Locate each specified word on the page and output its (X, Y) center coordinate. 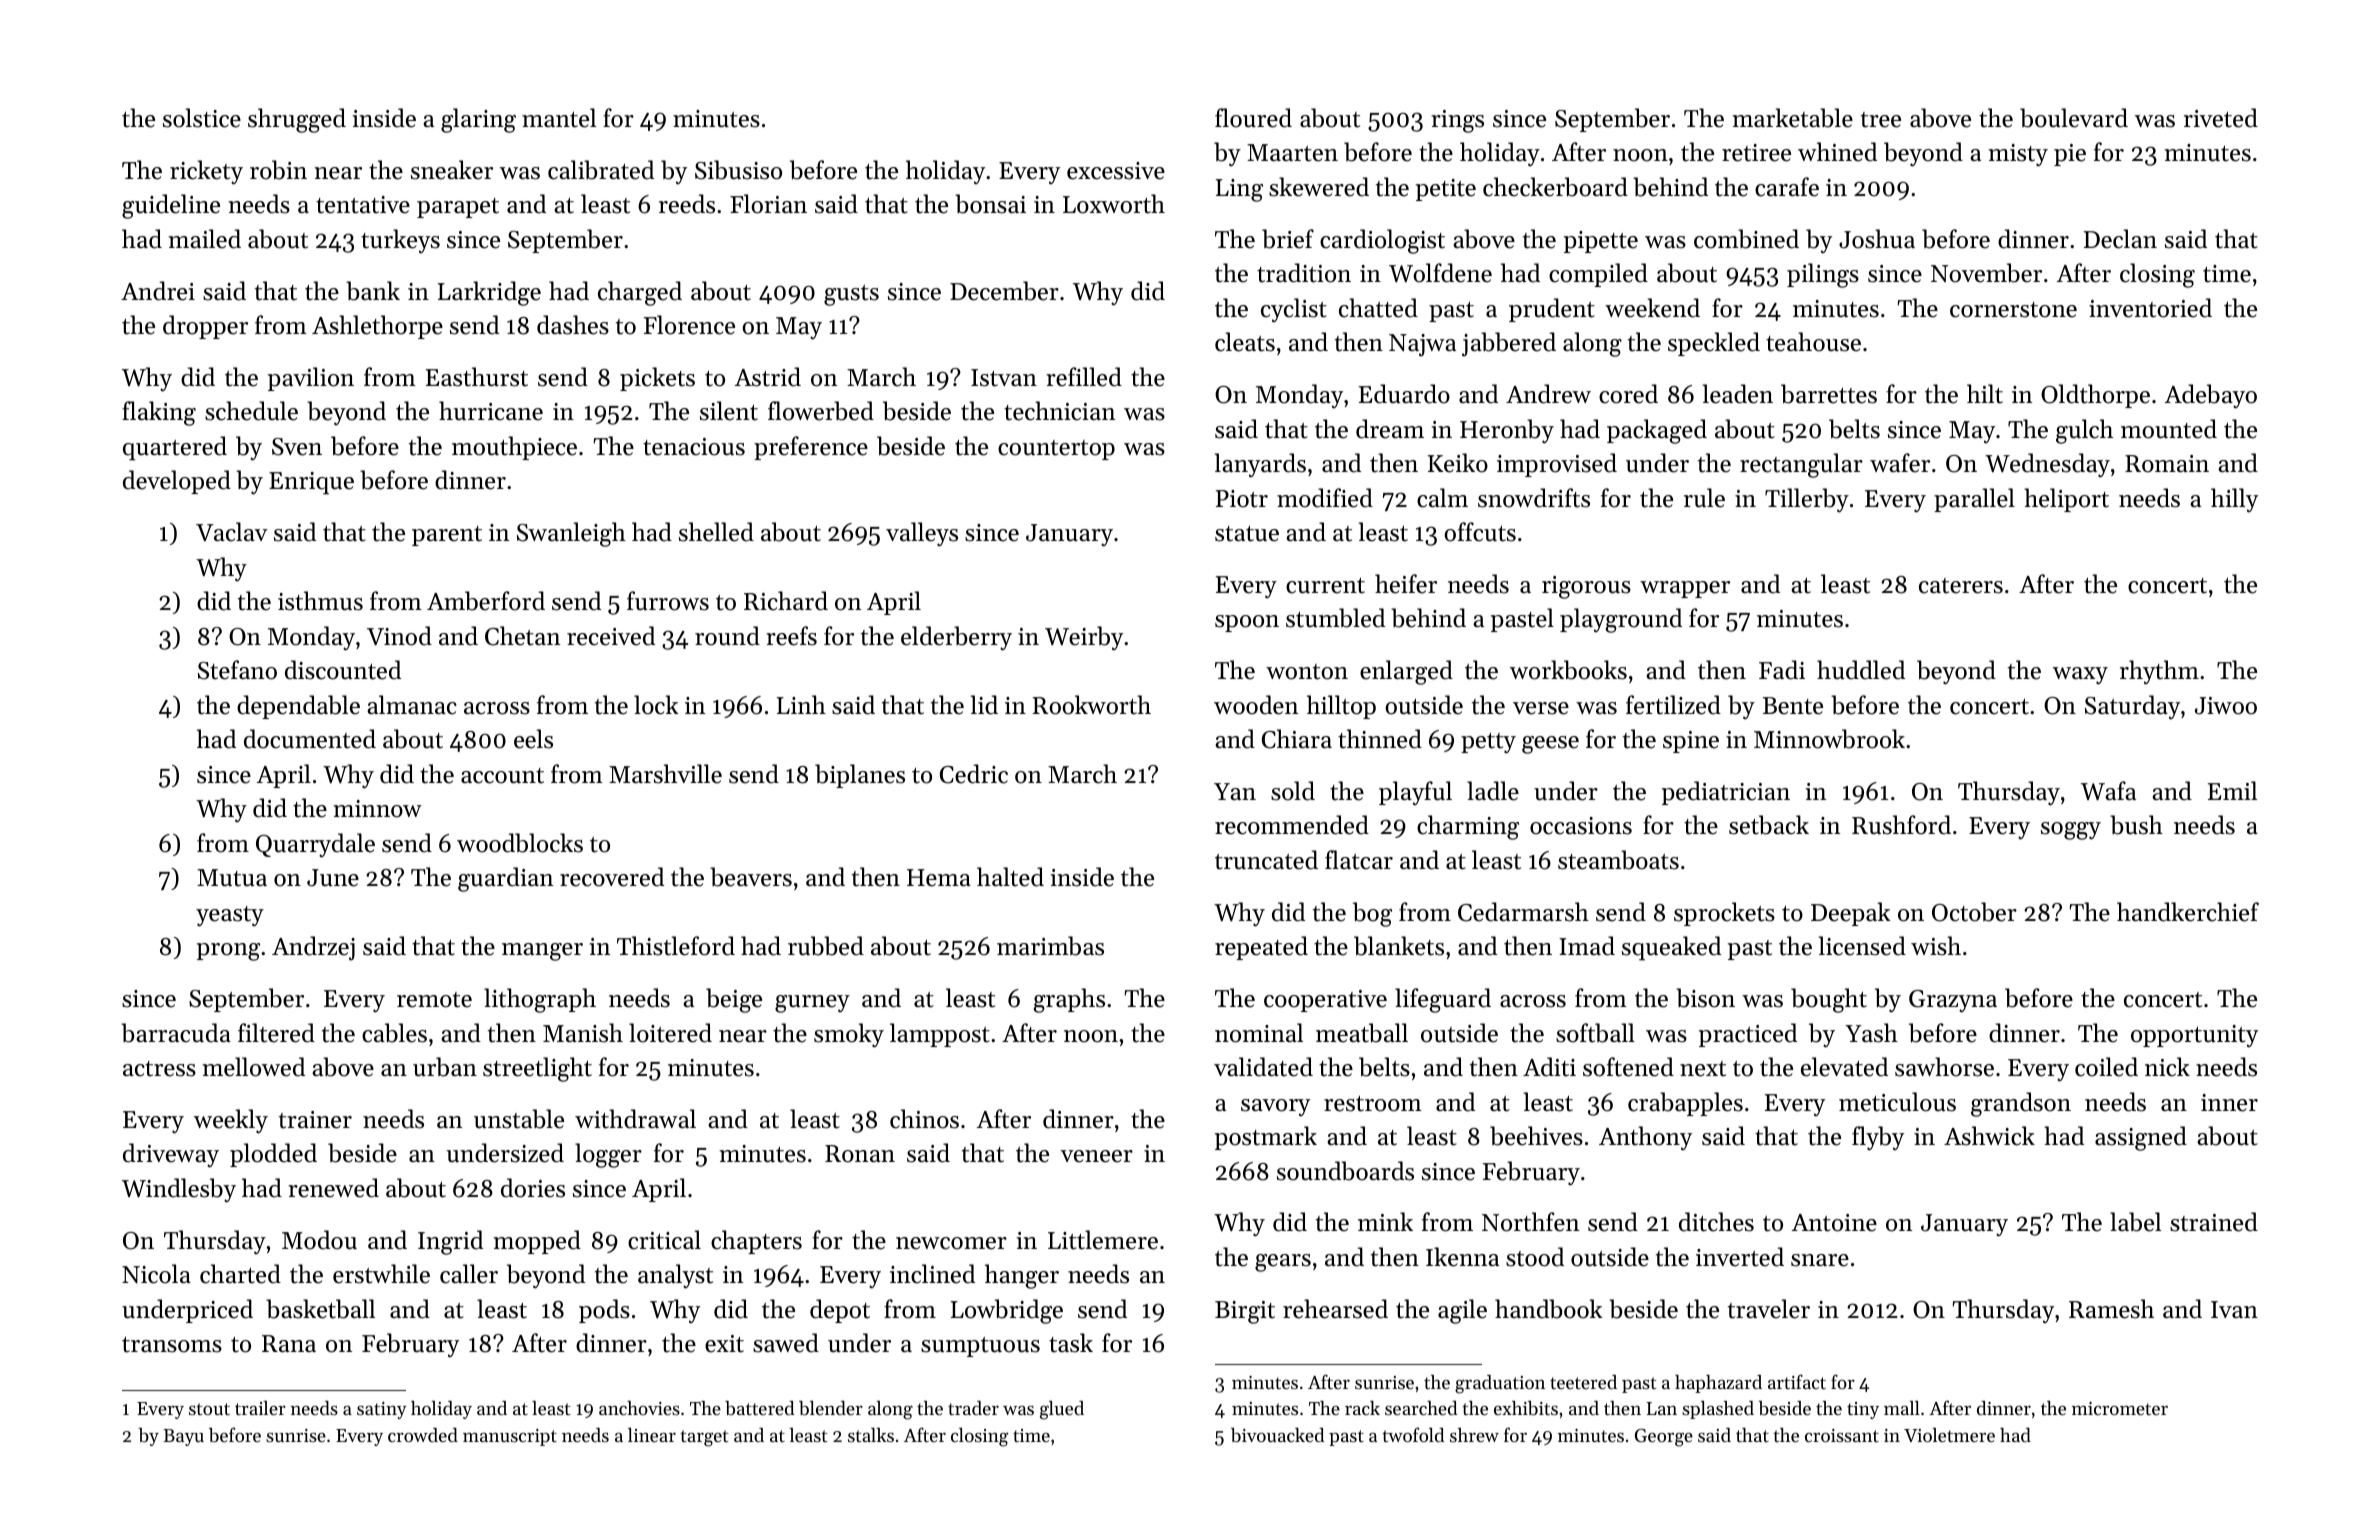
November (1986, 273)
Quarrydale (315, 845)
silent (729, 411)
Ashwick (1989, 1136)
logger (608, 1155)
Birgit (1245, 1312)
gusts (851, 295)
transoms (172, 1345)
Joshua (1877, 239)
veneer (1096, 1156)
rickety (206, 172)
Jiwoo (2226, 706)
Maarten (1292, 153)
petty (1488, 743)
